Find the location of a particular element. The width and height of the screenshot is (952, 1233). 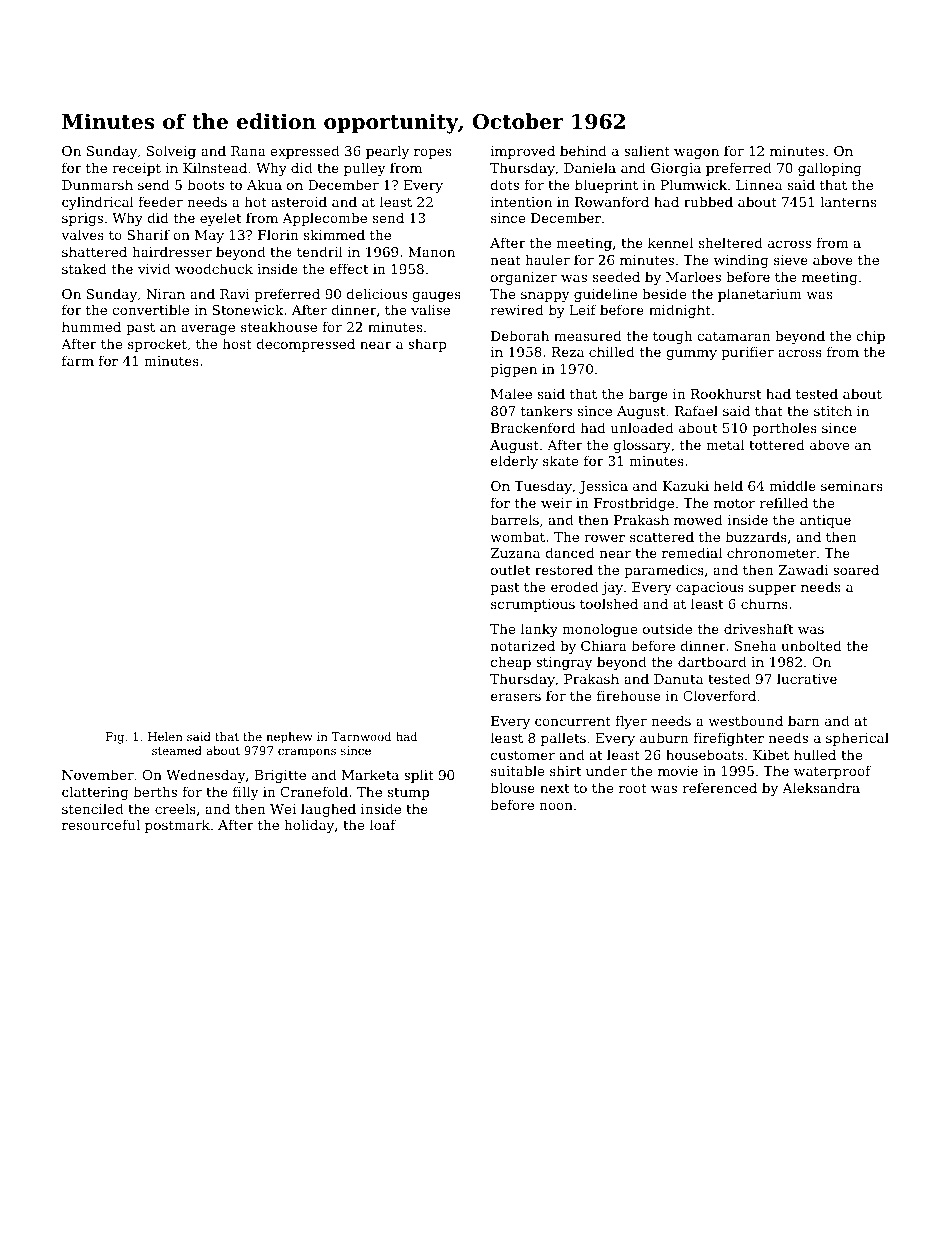

scrumptious is located at coordinates (533, 605).
